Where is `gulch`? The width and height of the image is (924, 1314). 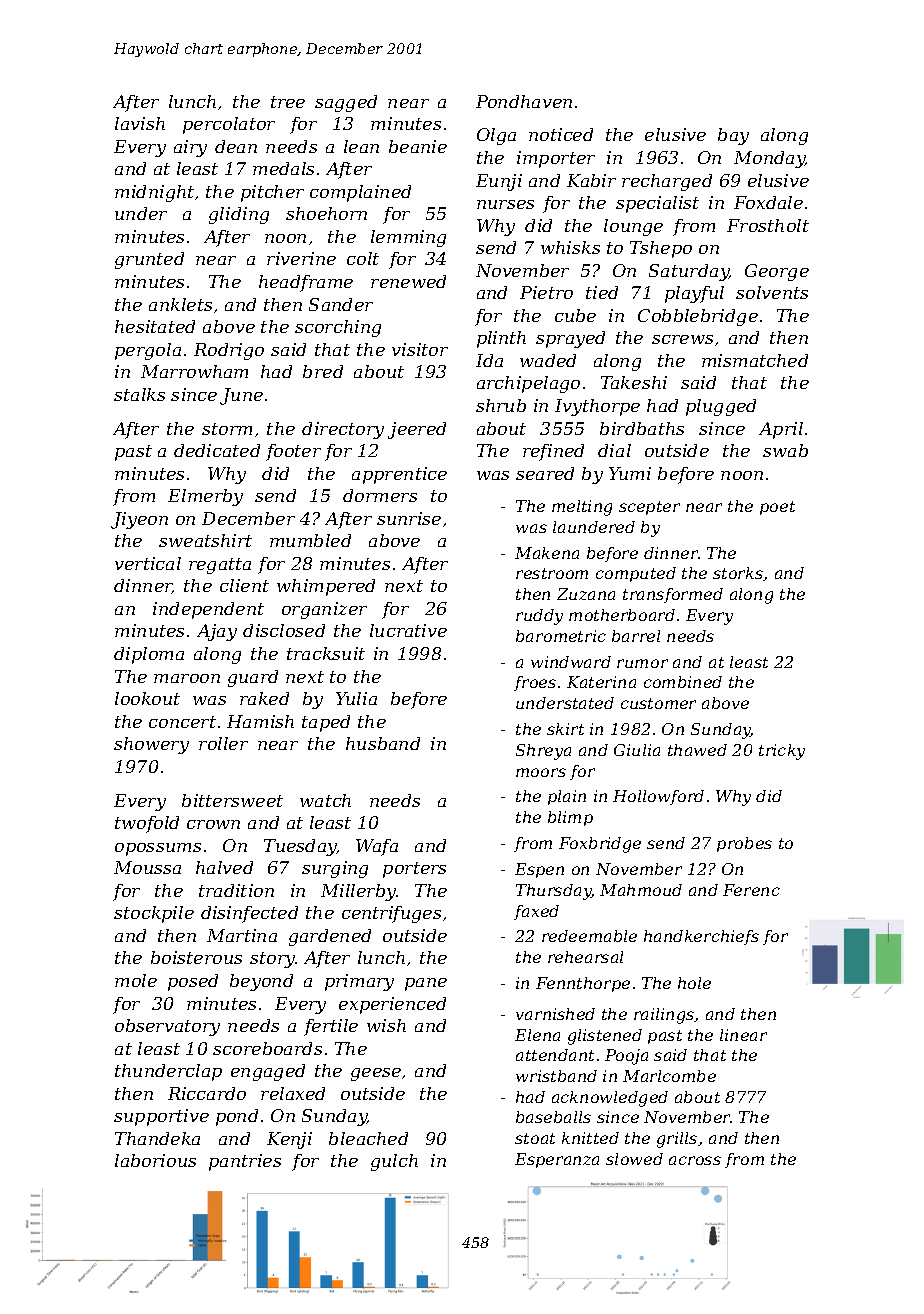 gulch is located at coordinates (394, 1162).
